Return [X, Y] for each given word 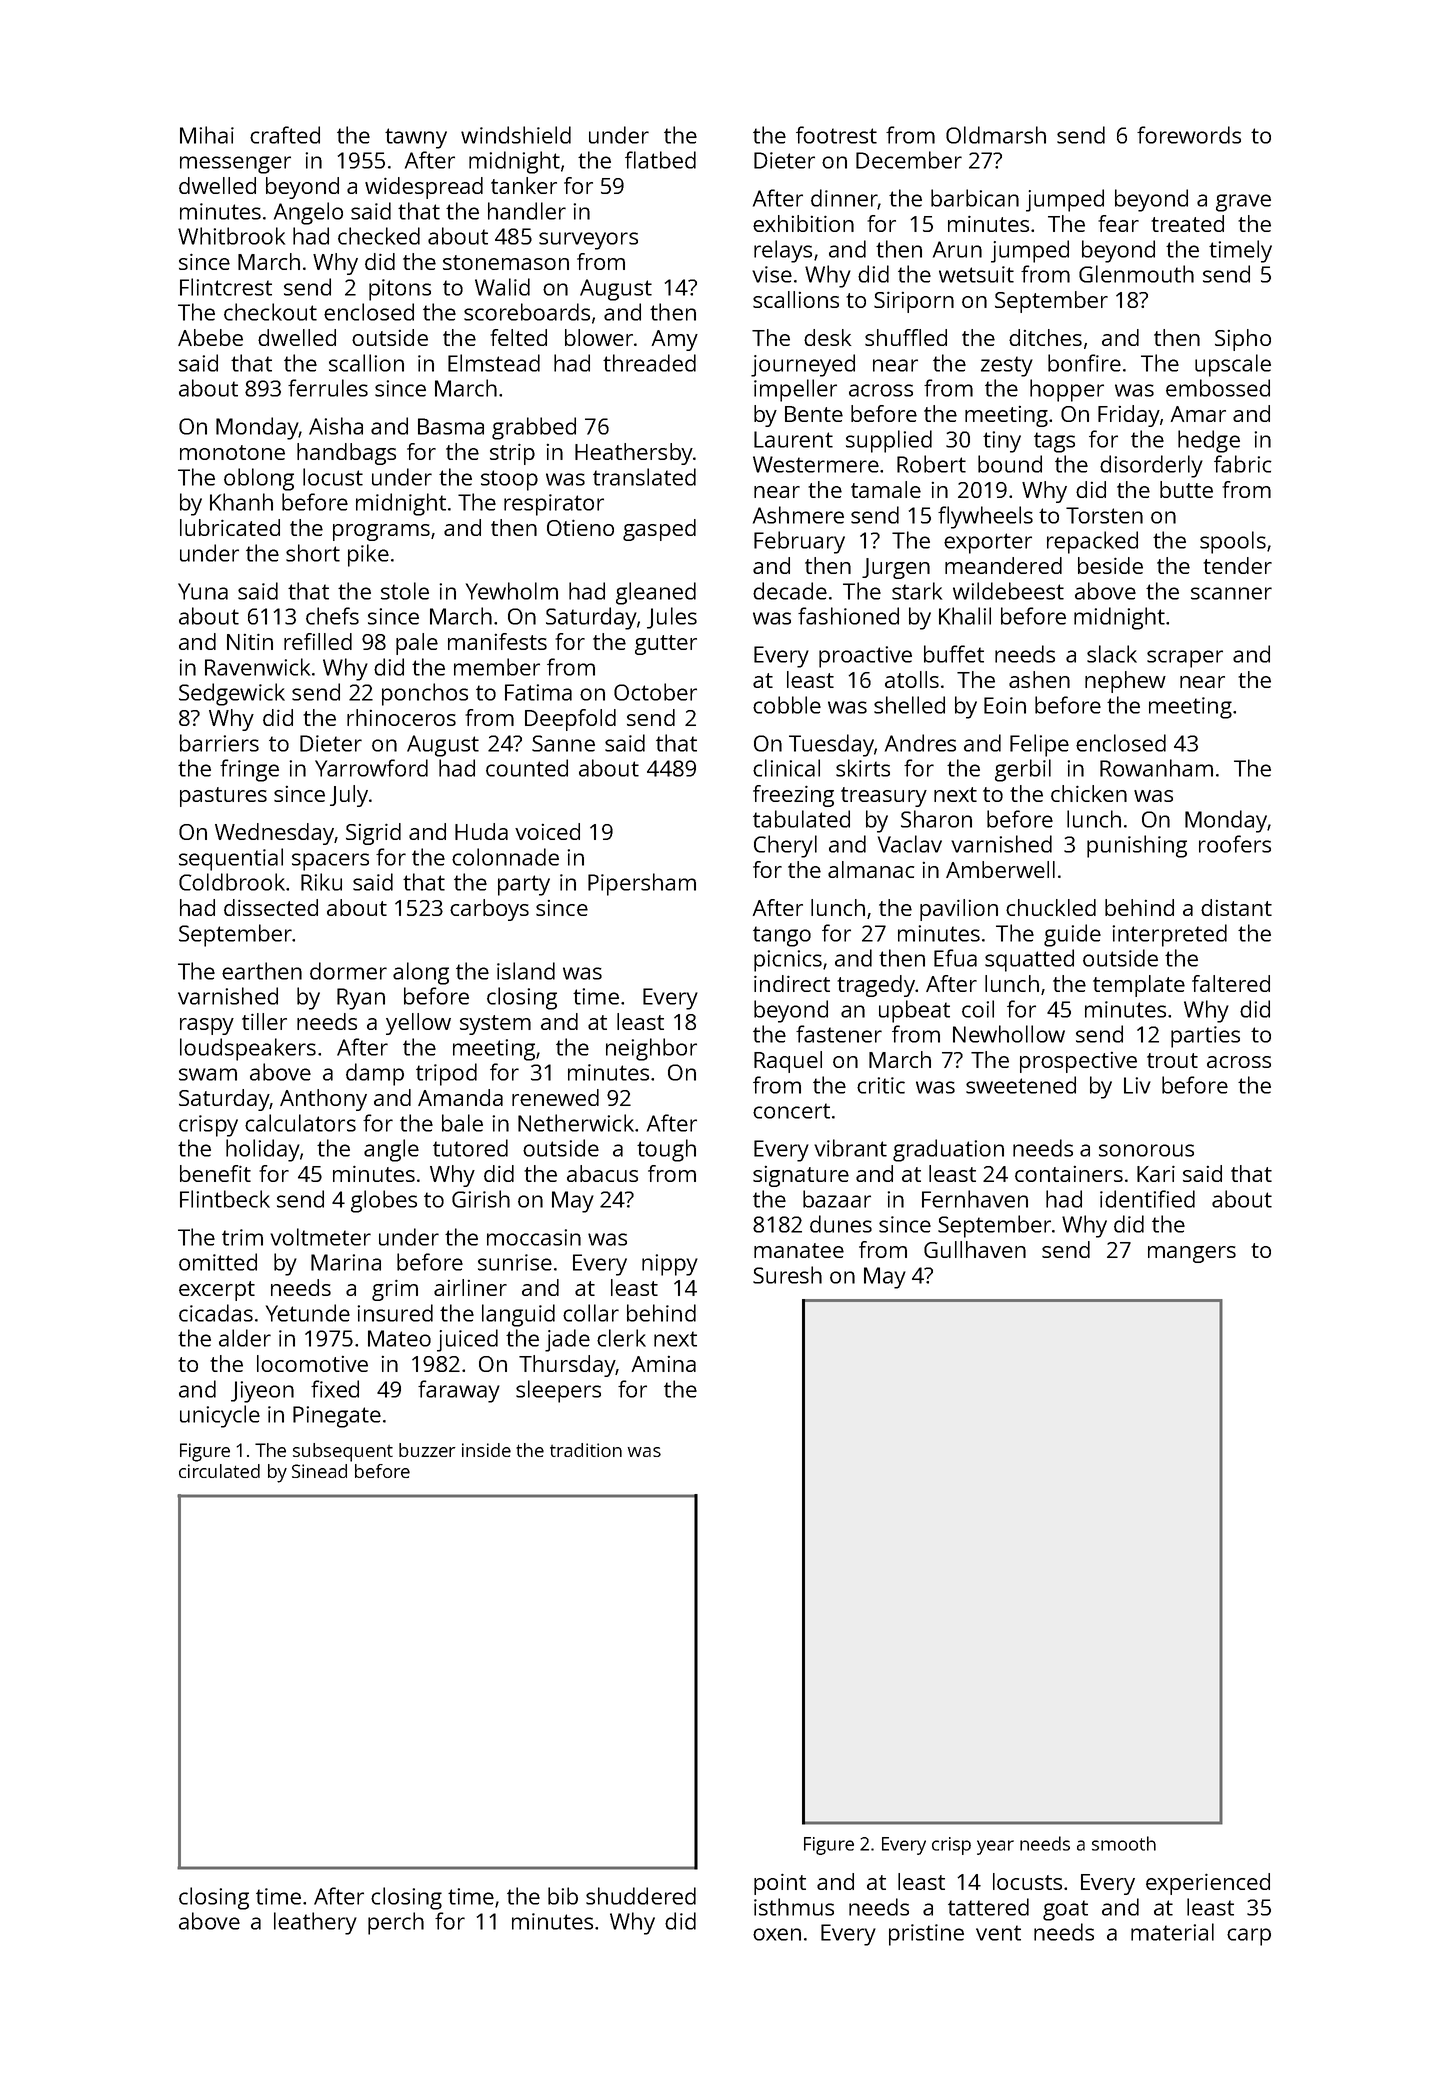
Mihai [207, 135]
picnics [788, 961]
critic [881, 1085]
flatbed [660, 160]
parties [1205, 1037]
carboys [489, 910]
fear [1118, 223]
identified [1147, 1199]
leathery [315, 1923]
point [780, 1884]
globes [384, 1201]
